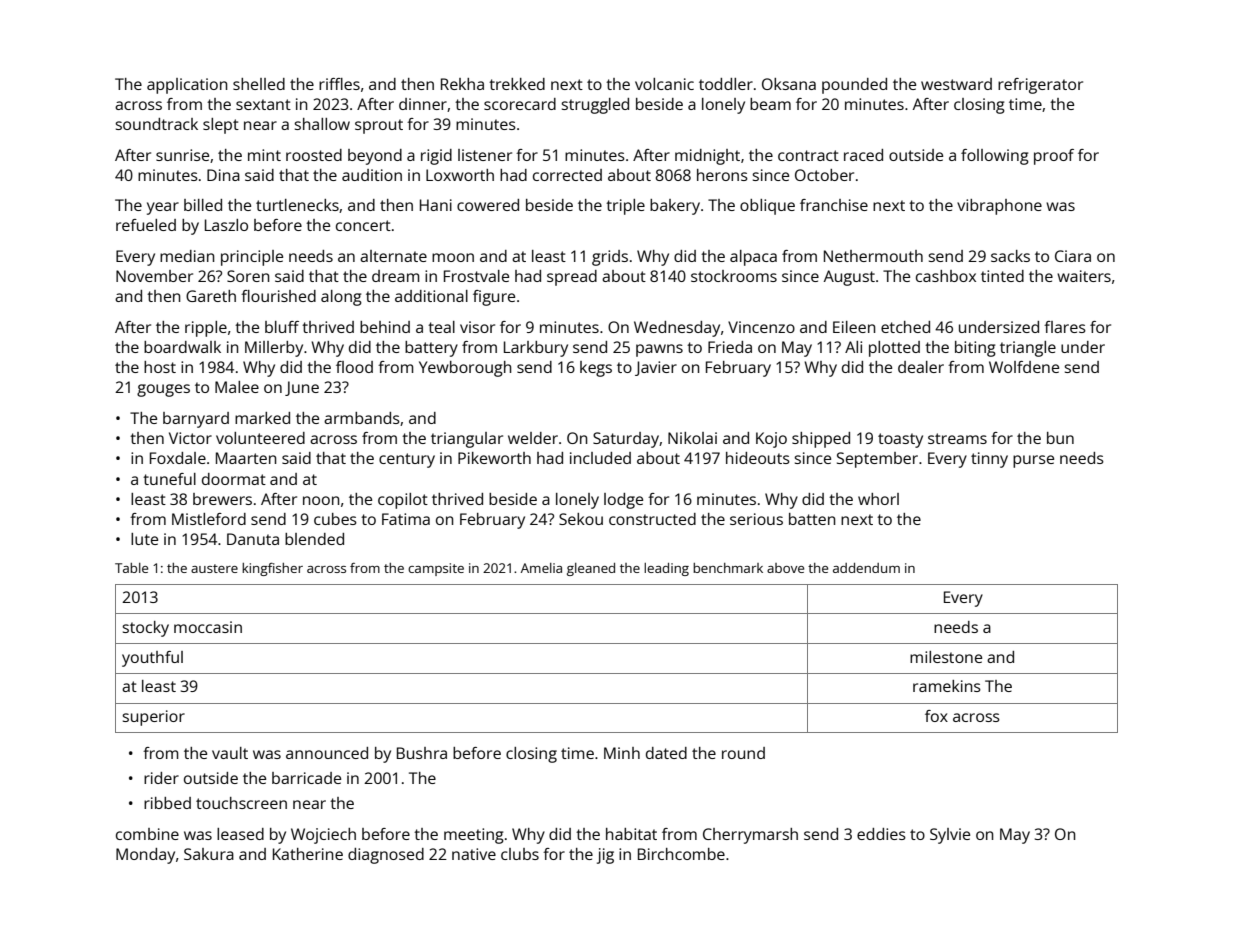 The height and width of the screenshot is (952, 1233). Describe the element at coordinates (161, 778) in the screenshot. I see `rider` at that location.
